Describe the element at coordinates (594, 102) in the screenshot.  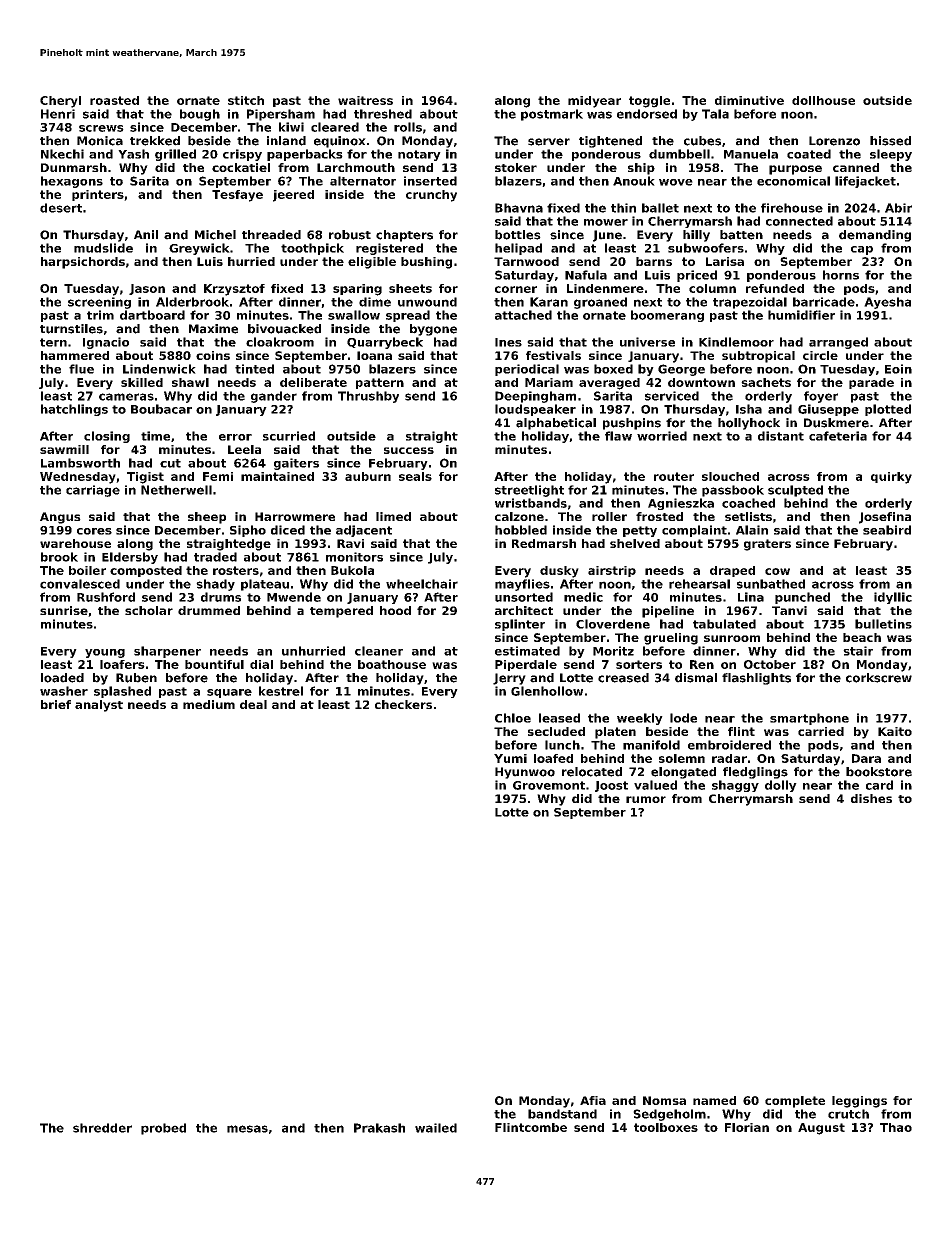
I see `midyear` at that location.
